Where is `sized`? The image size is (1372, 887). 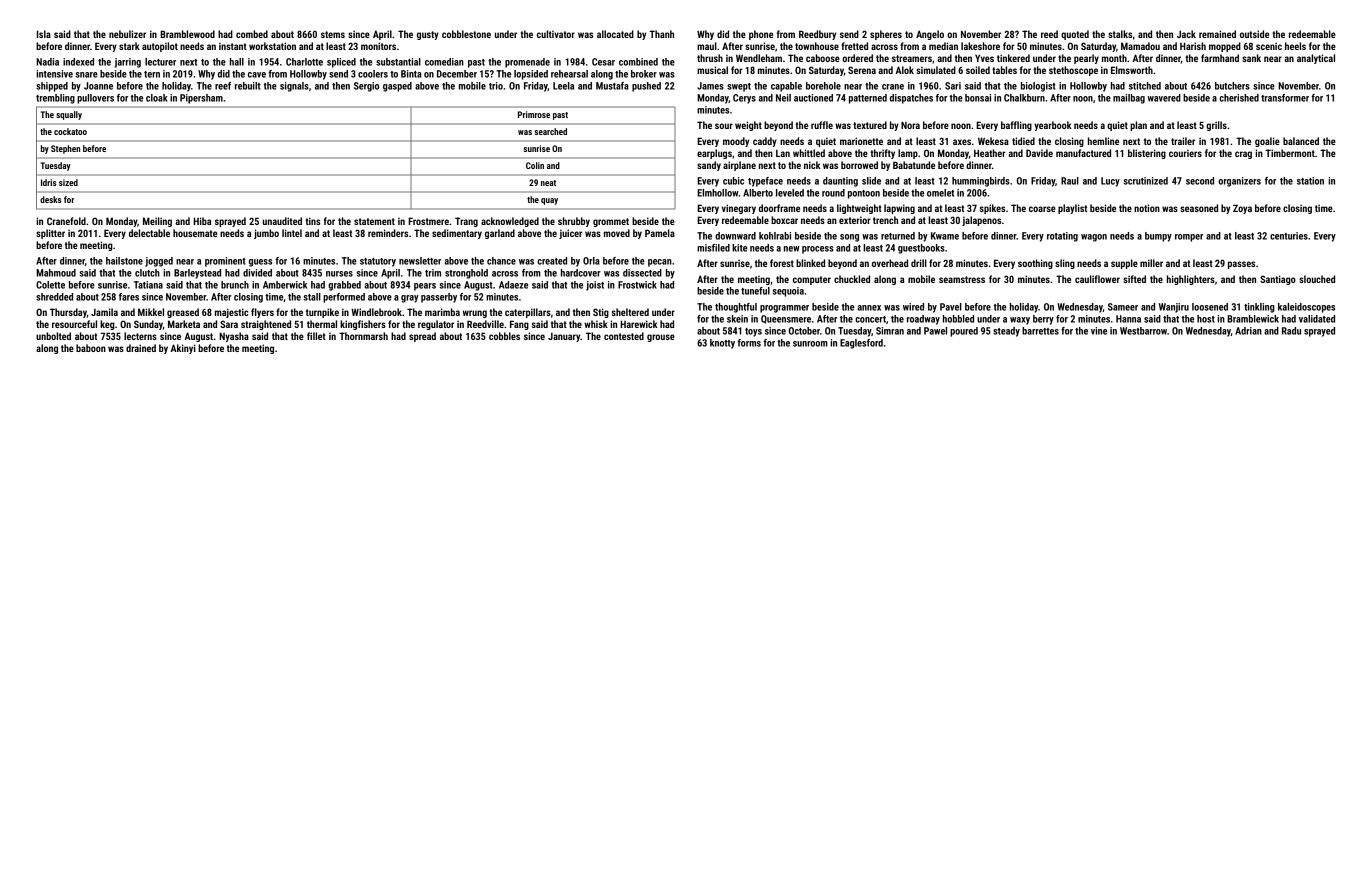
sized is located at coordinates (68, 182).
